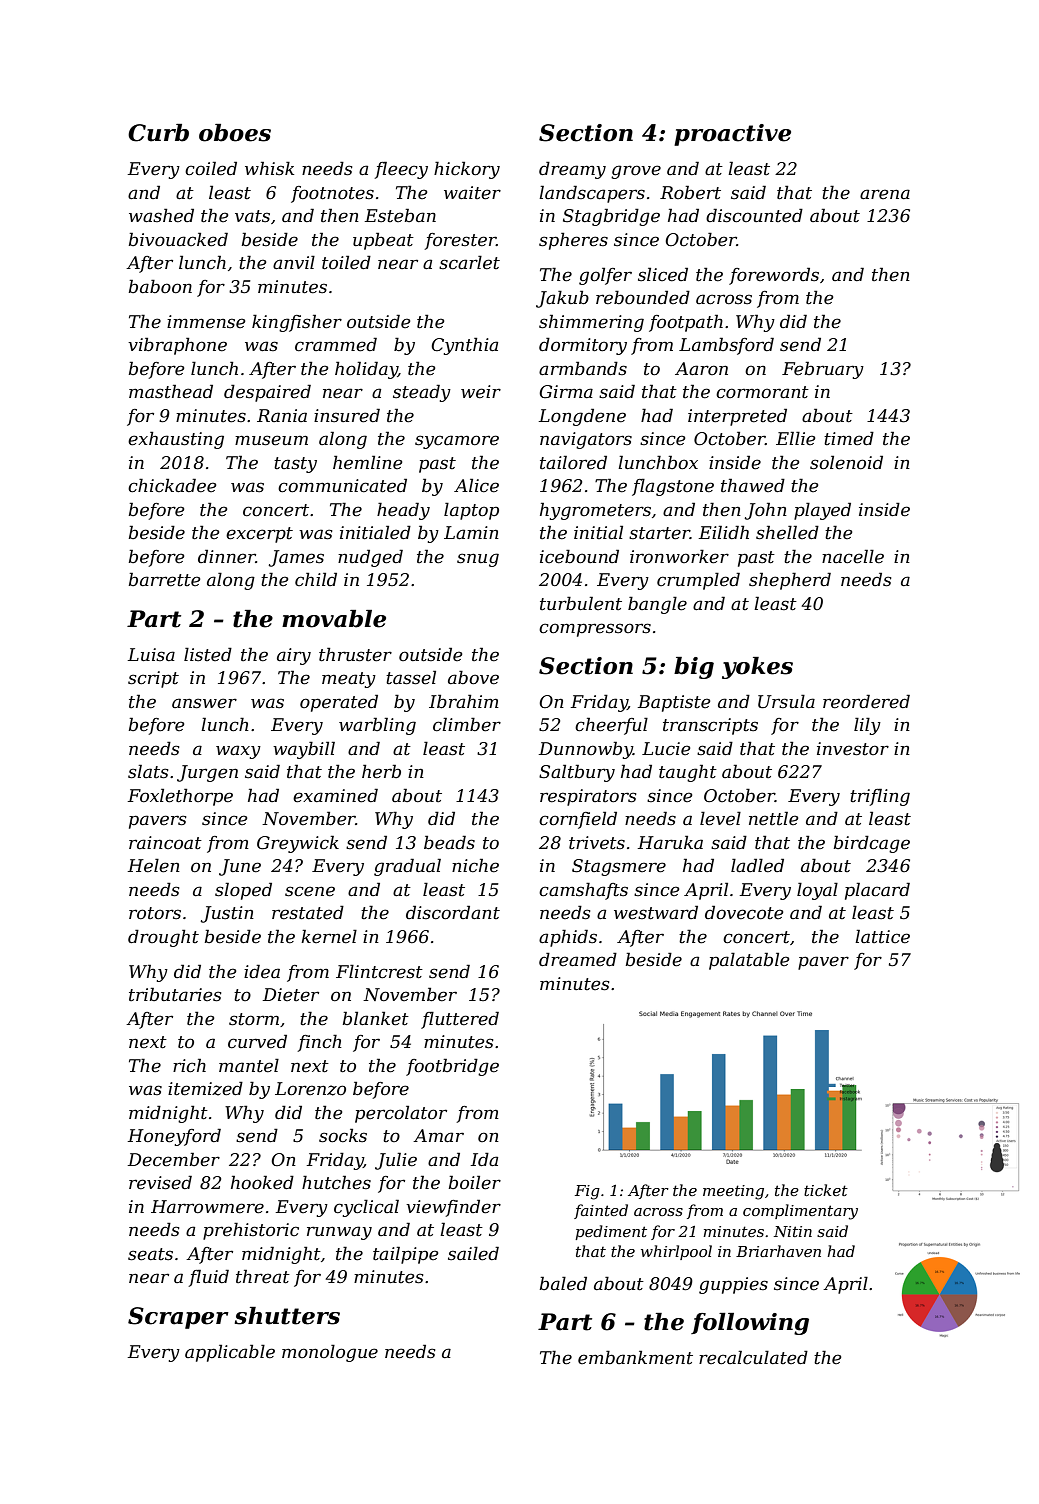  I want to click on westward, so click(656, 912).
